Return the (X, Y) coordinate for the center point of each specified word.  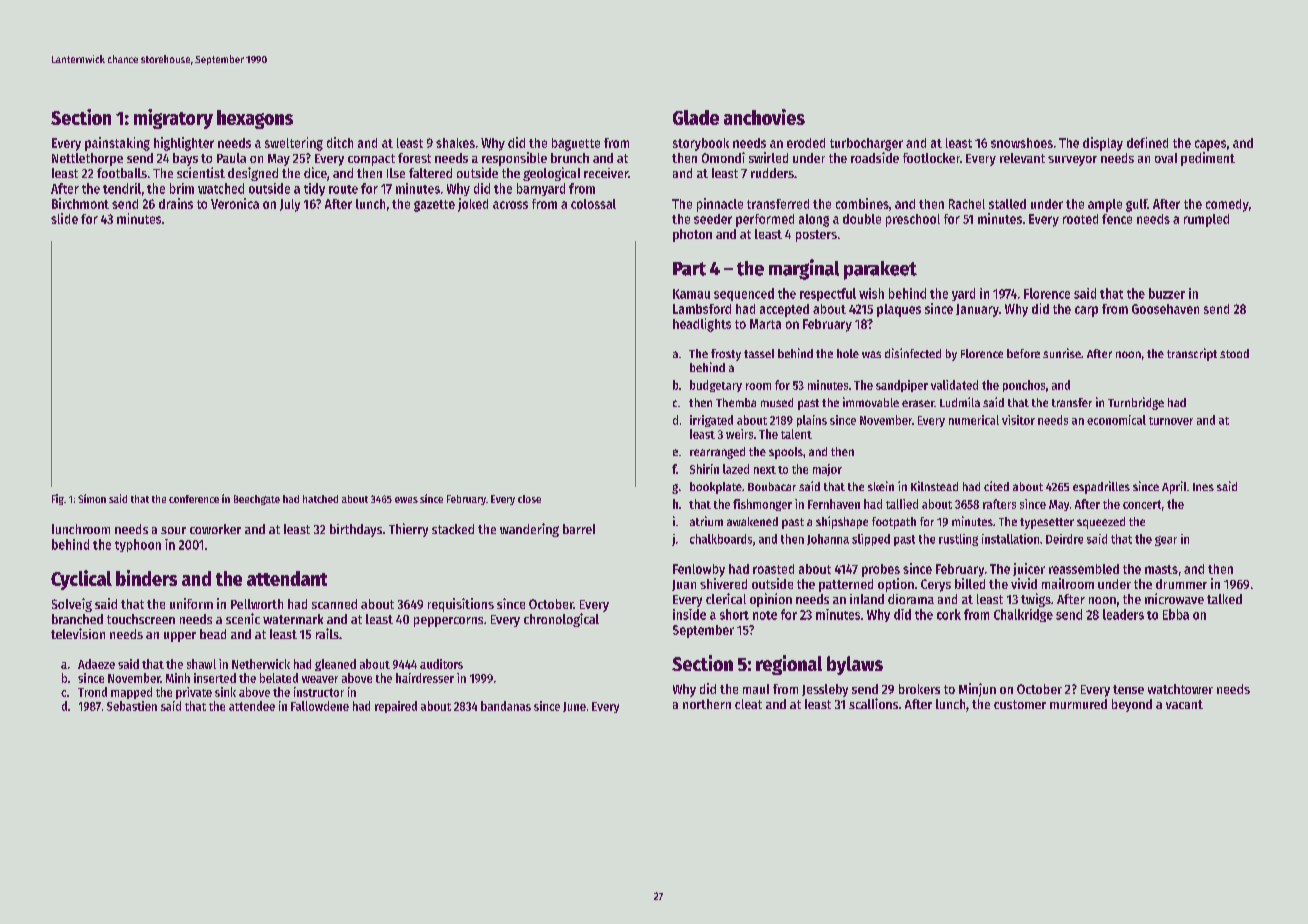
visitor (1018, 420)
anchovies (764, 117)
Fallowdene (320, 706)
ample (1105, 205)
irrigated (711, 421)
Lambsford (702, 309)
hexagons (255, 119)
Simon (92, 498)
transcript (1192, 354)
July (290, 205)
